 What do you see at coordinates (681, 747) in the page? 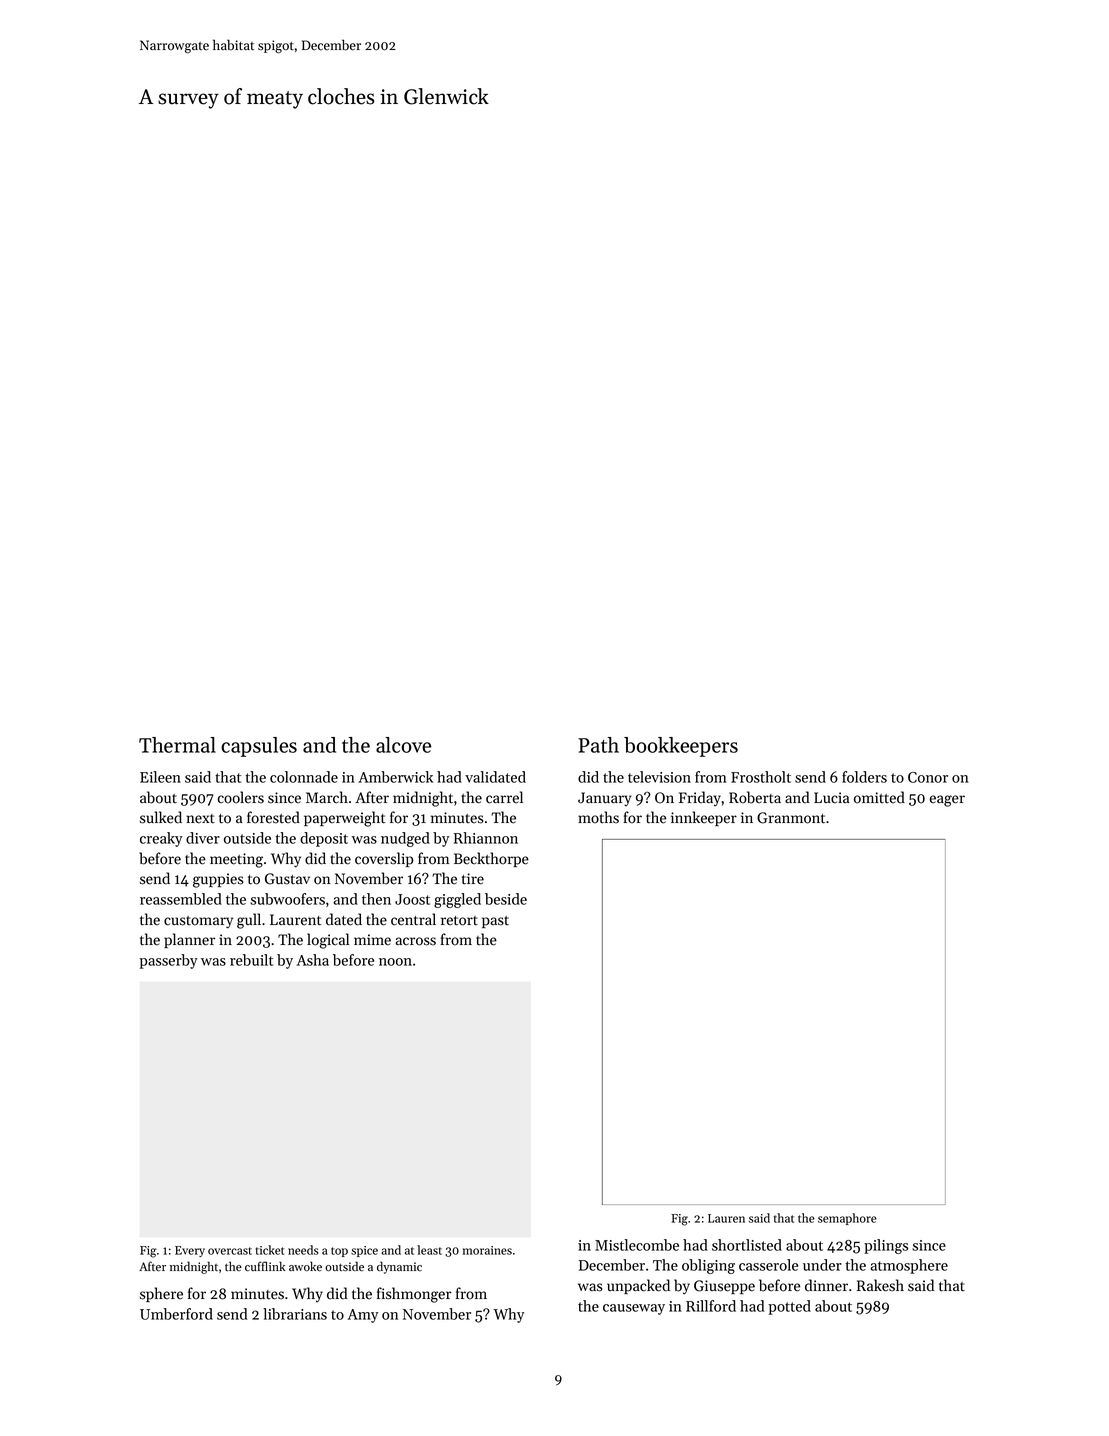
I see `bookkeepers` at bounding box center [681, 747].
